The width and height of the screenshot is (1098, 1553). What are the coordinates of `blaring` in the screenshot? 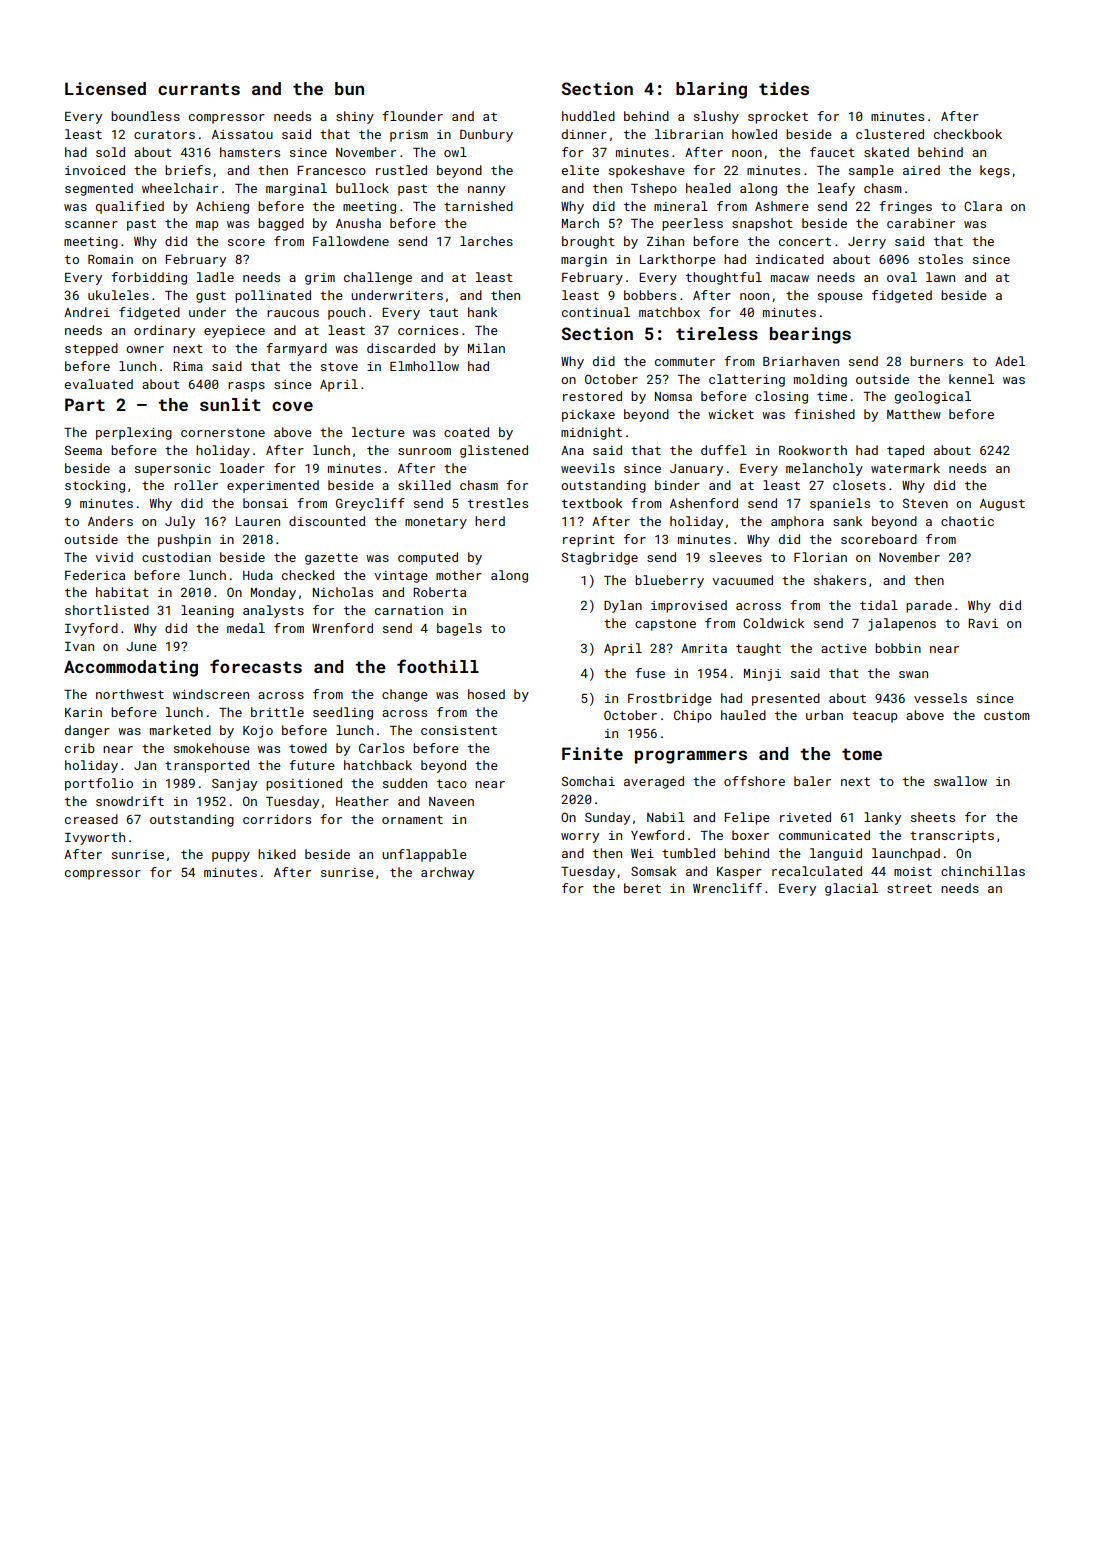 It's located at (711, 90).
